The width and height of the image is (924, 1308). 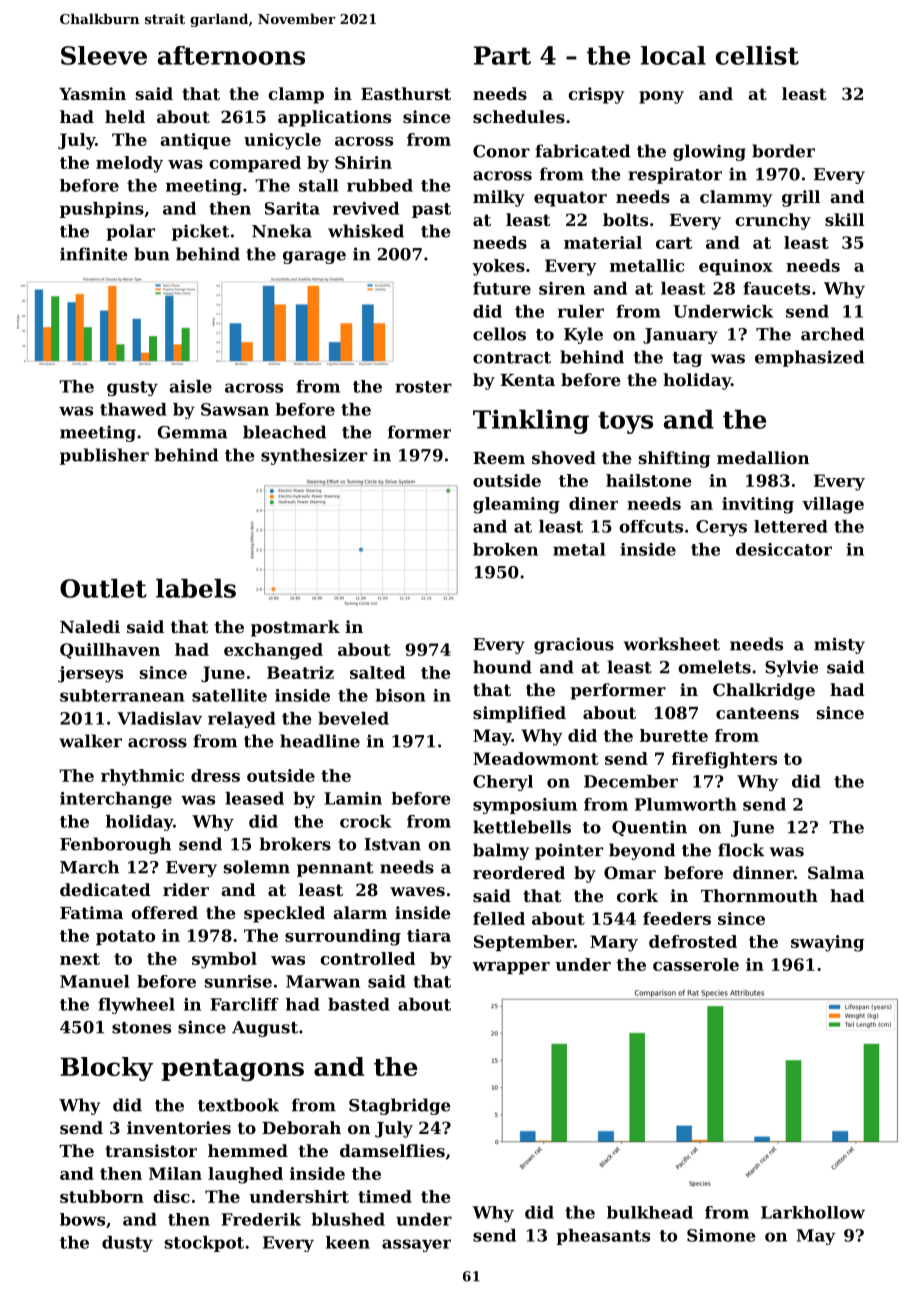 I want to click on inviting, so click(x=758, y=505).
